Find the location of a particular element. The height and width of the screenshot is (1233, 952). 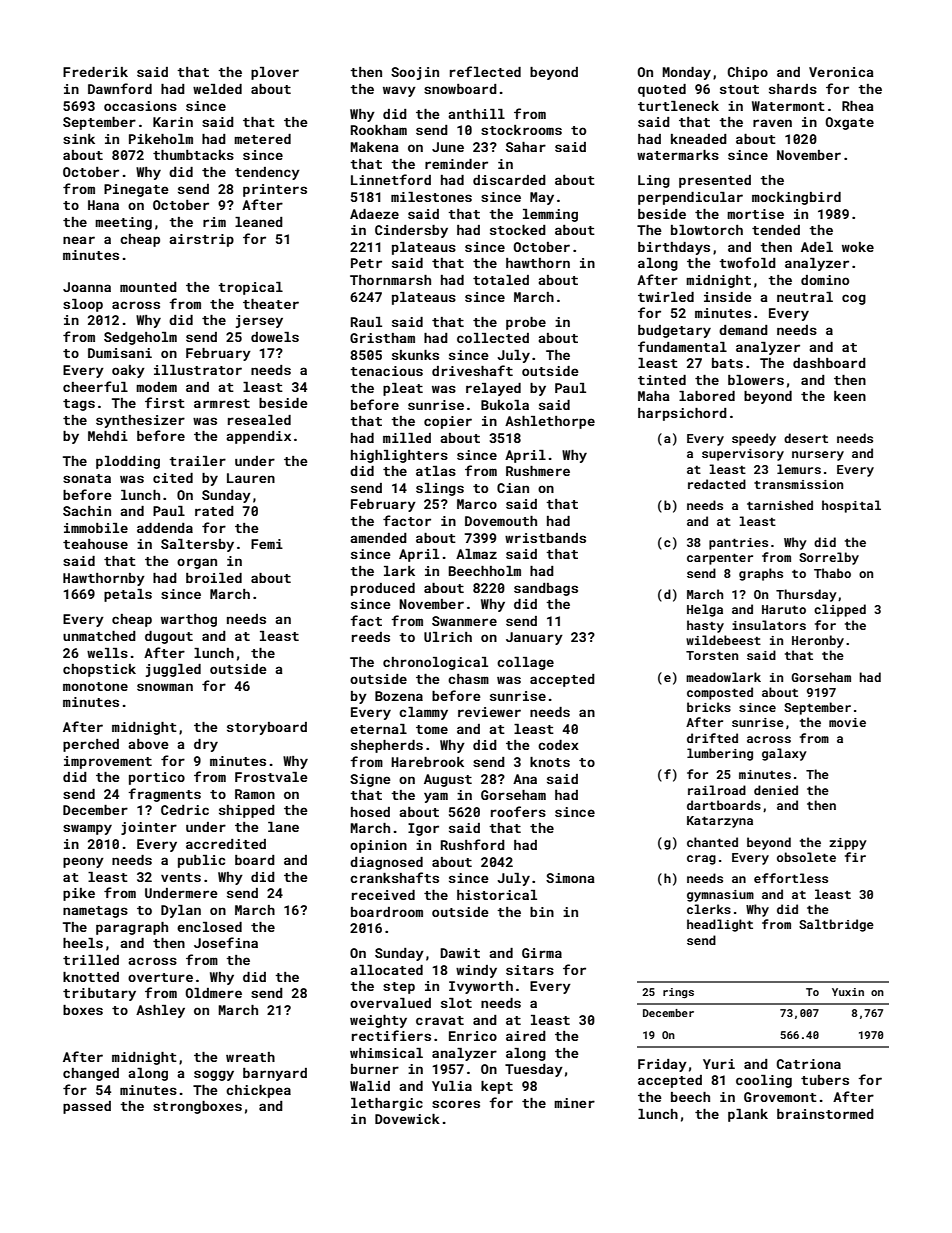

Saltbridge is located at coordinates (836, 925).
